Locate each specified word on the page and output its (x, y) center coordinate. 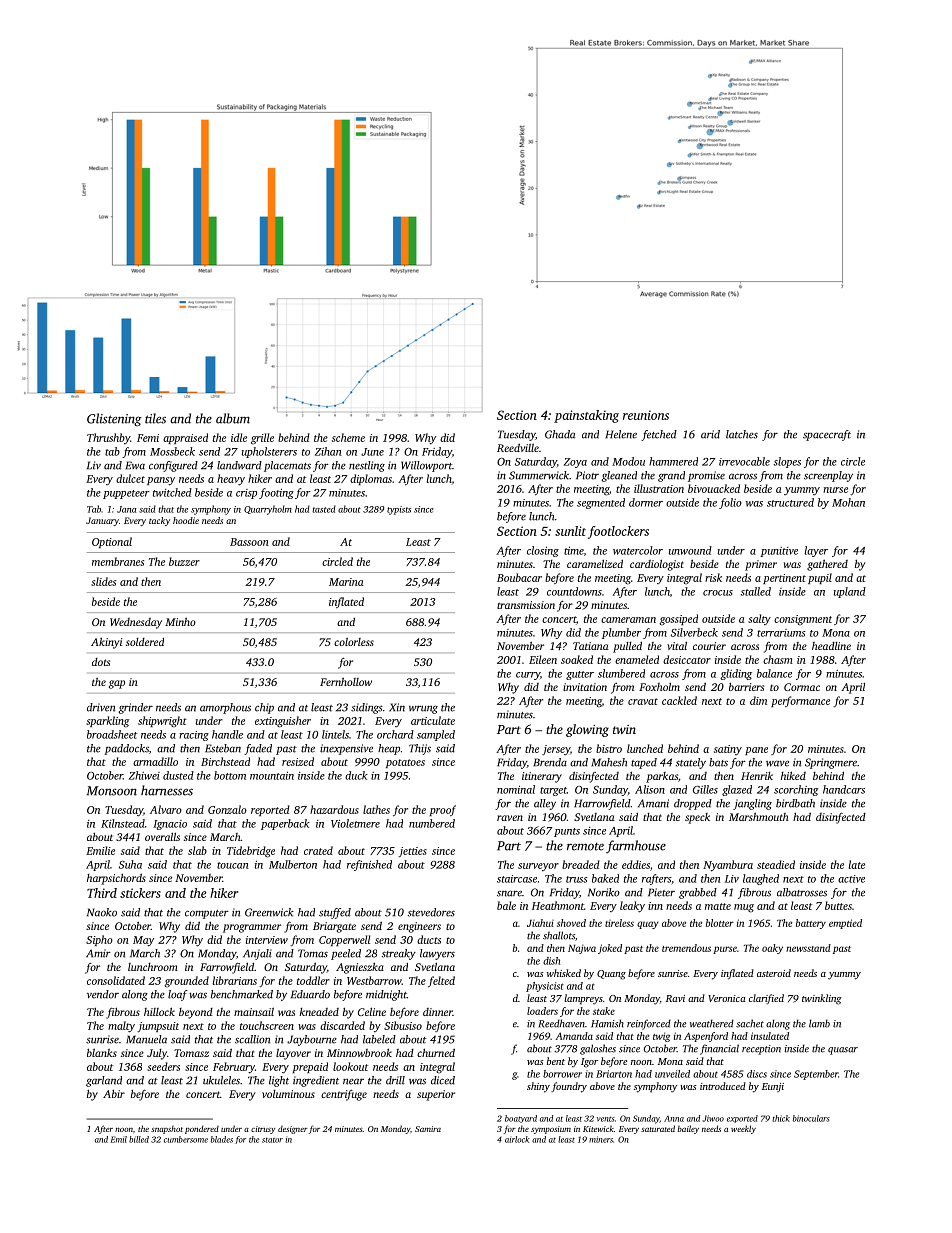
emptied (845, 924)
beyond (196, 1013)
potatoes (405, 763)
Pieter (661, 892)
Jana (126, 509)
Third (102, 893)
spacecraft (827, 435)
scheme (348, 437)
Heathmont (558, 905)
